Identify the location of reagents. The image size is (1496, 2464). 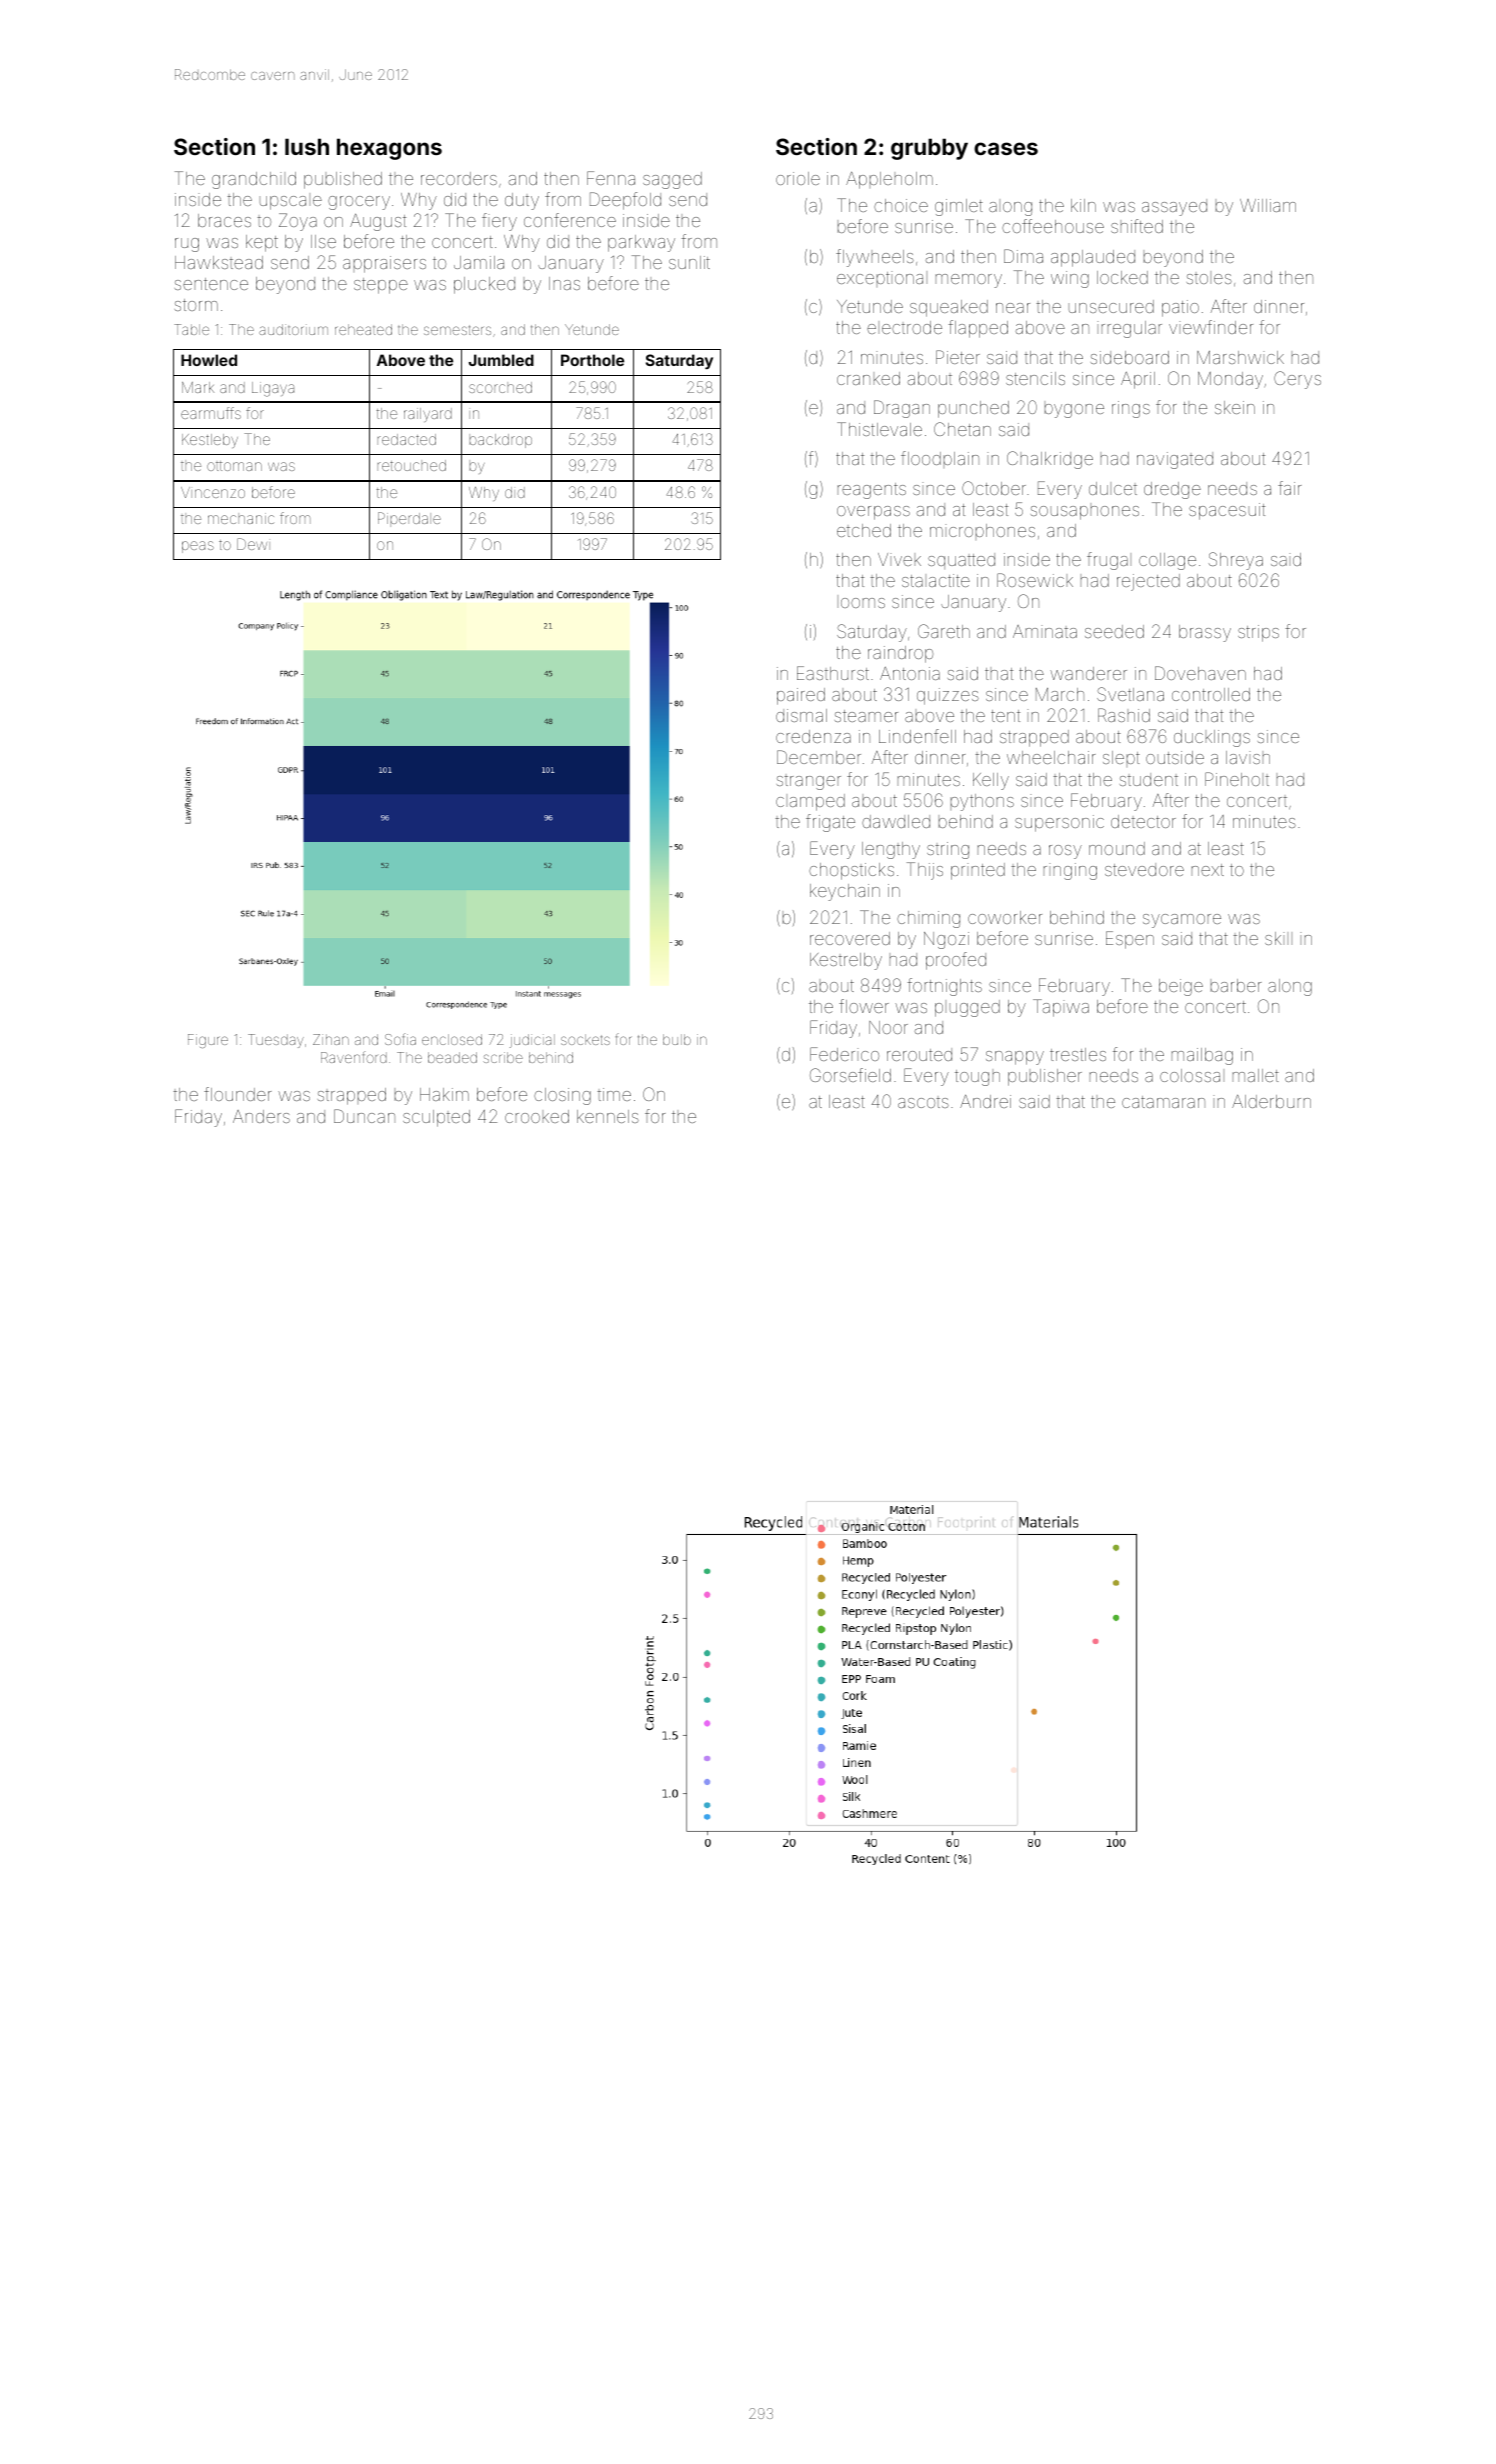
(872, 491).
